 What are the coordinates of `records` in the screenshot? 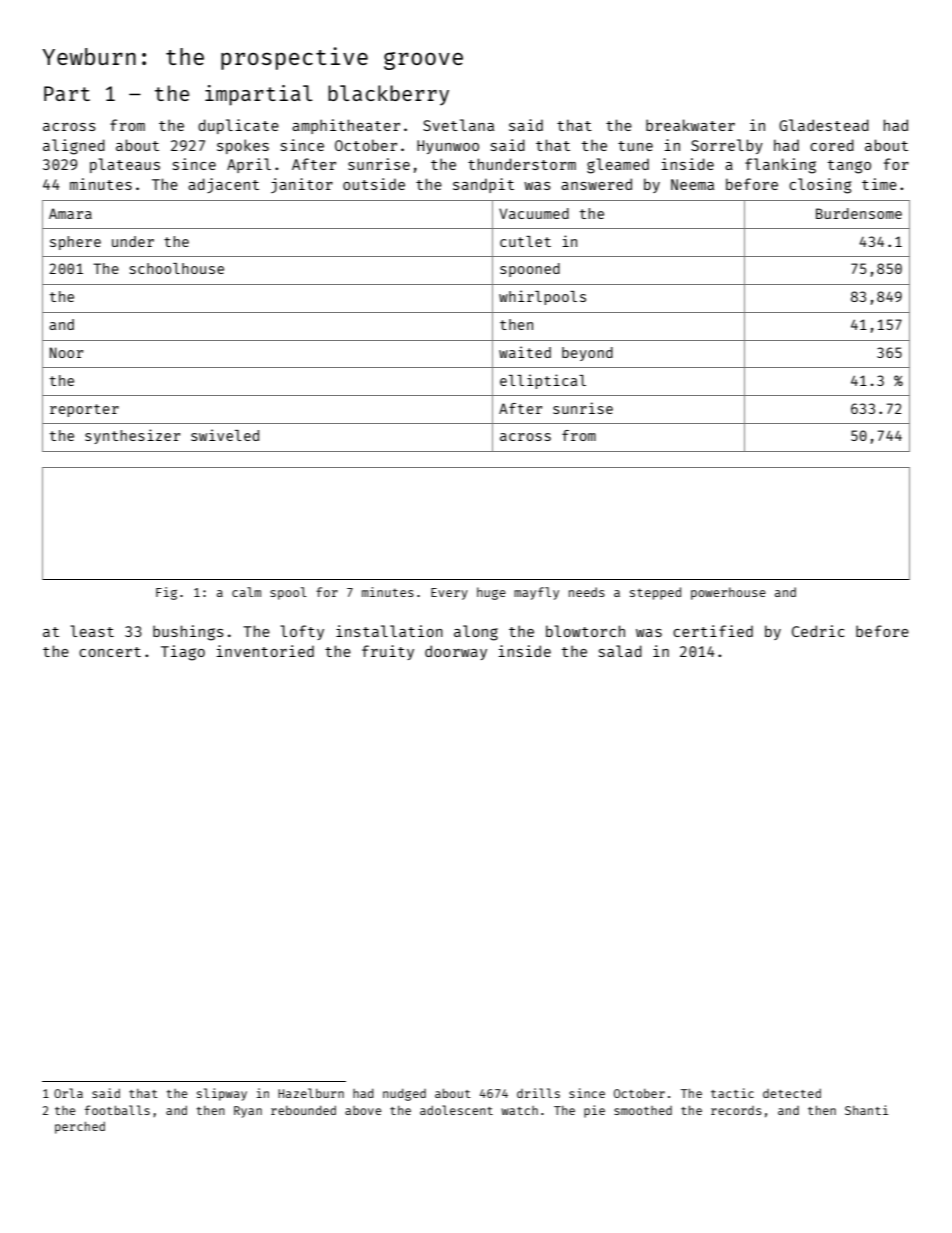 It's located at (736, 1110).
